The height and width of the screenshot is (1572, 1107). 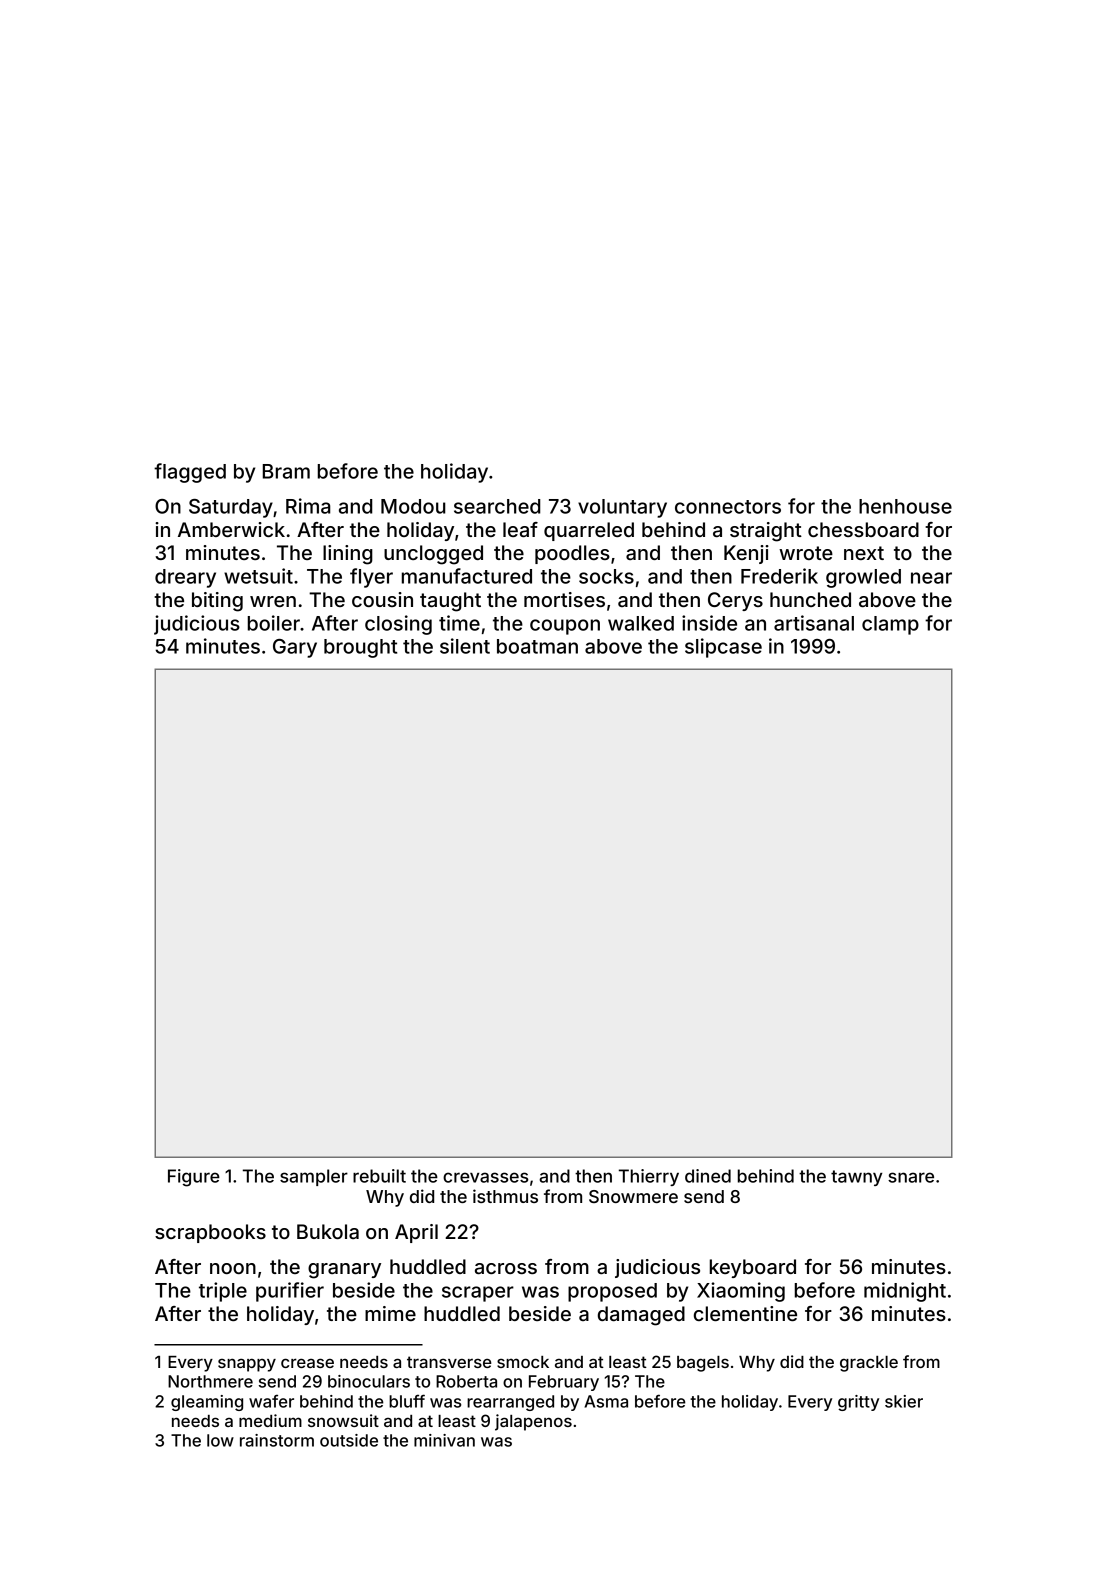 What do you see at coordinates (723, 648) in the screenshot?
I see `slipcase` at bounding box center [723, 648].
